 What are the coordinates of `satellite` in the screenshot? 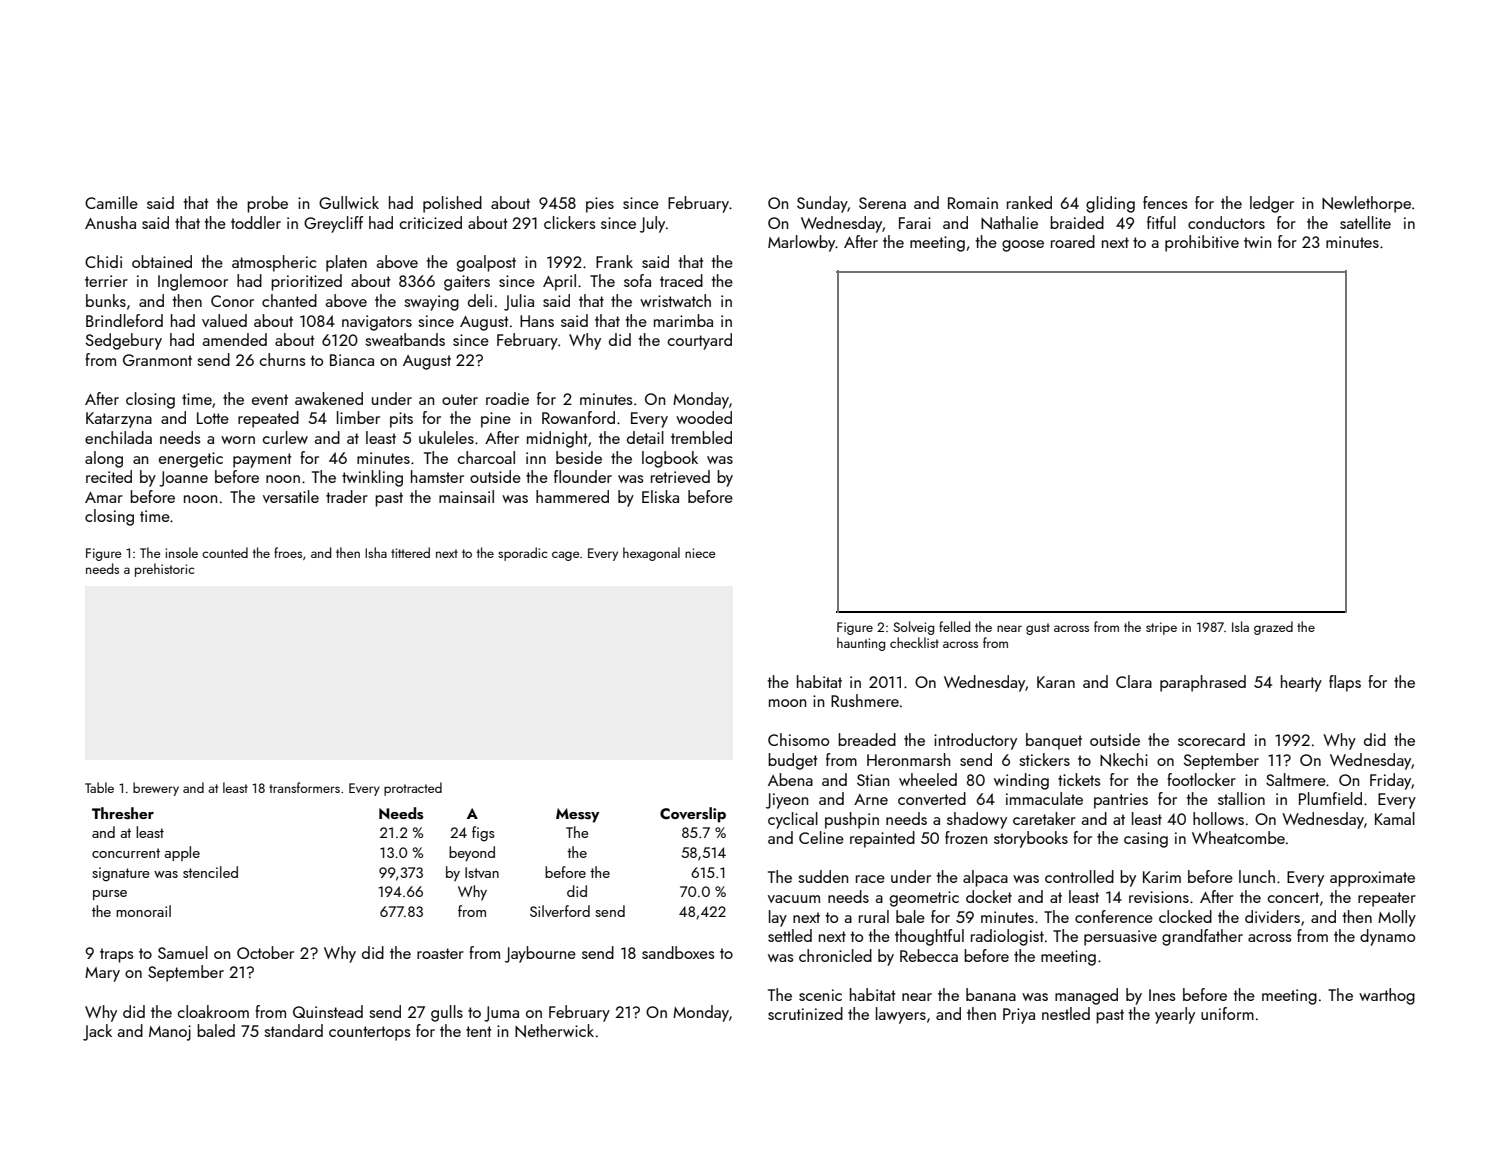 It's located at (1365, 222).
